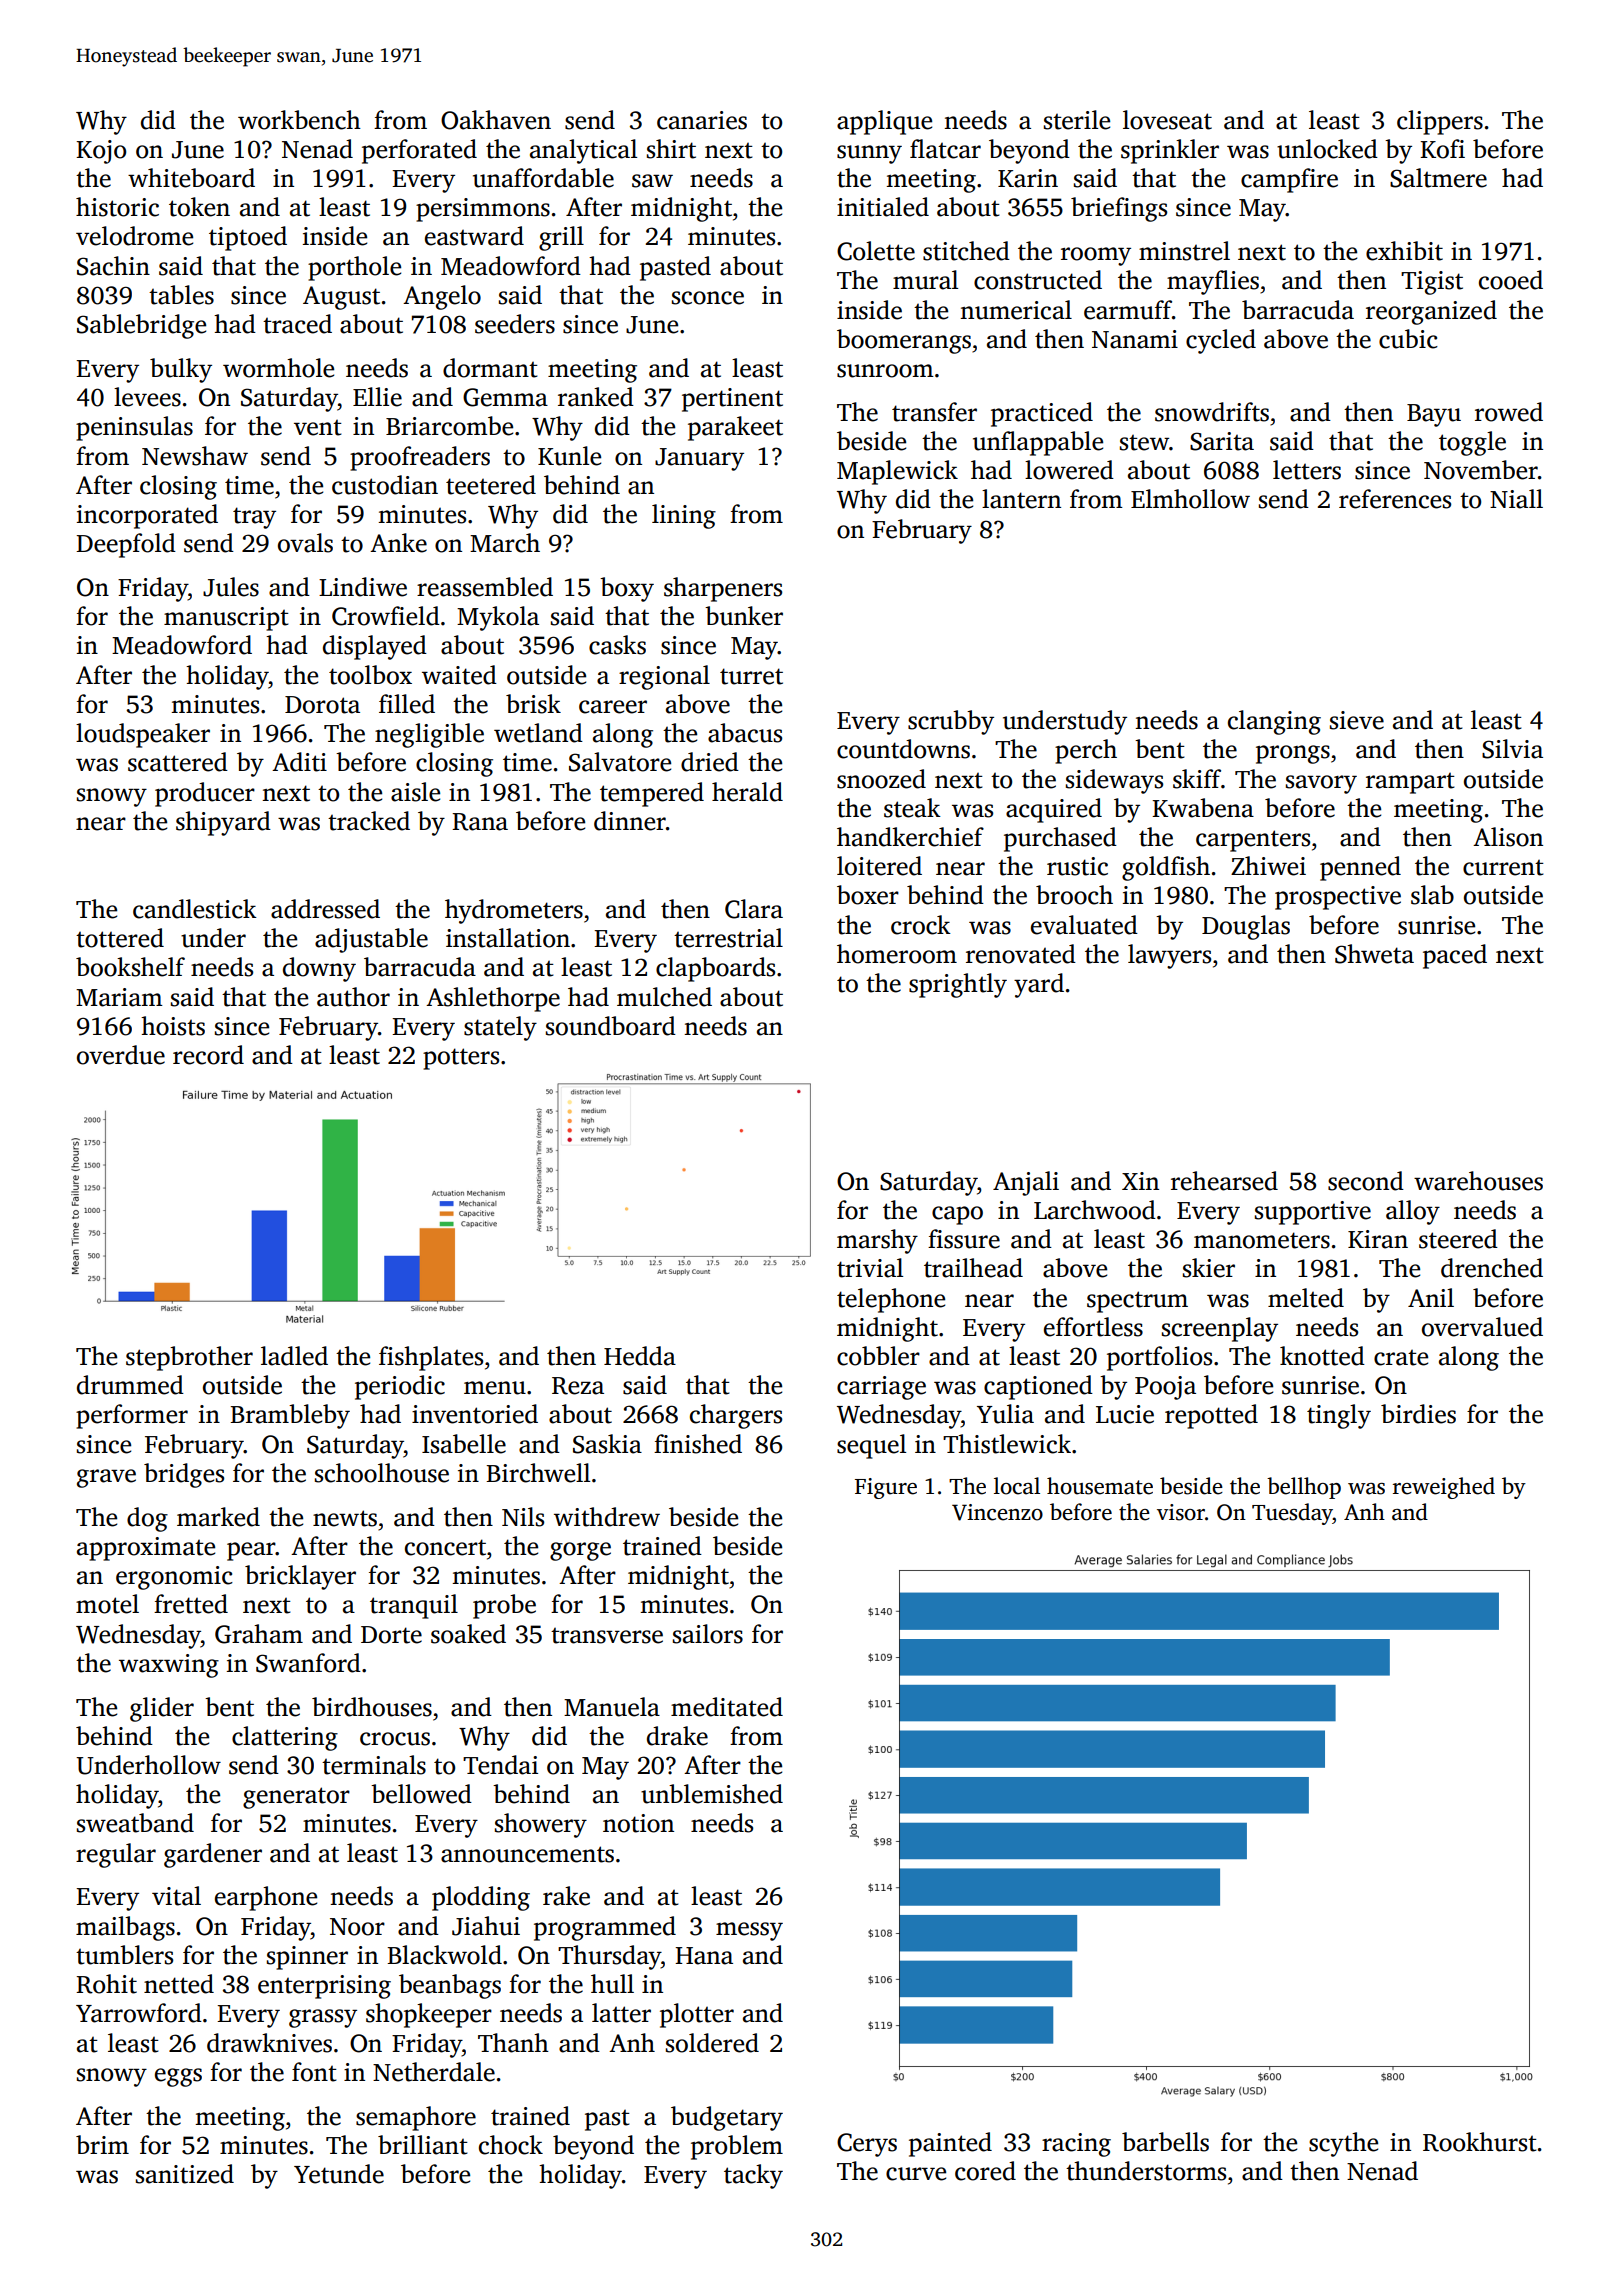 The image size is (1620, 2292). What do you see at coordinates (1508, 837) in the screenshot?
I see `Alison` at bounding box center [1508, 837].
